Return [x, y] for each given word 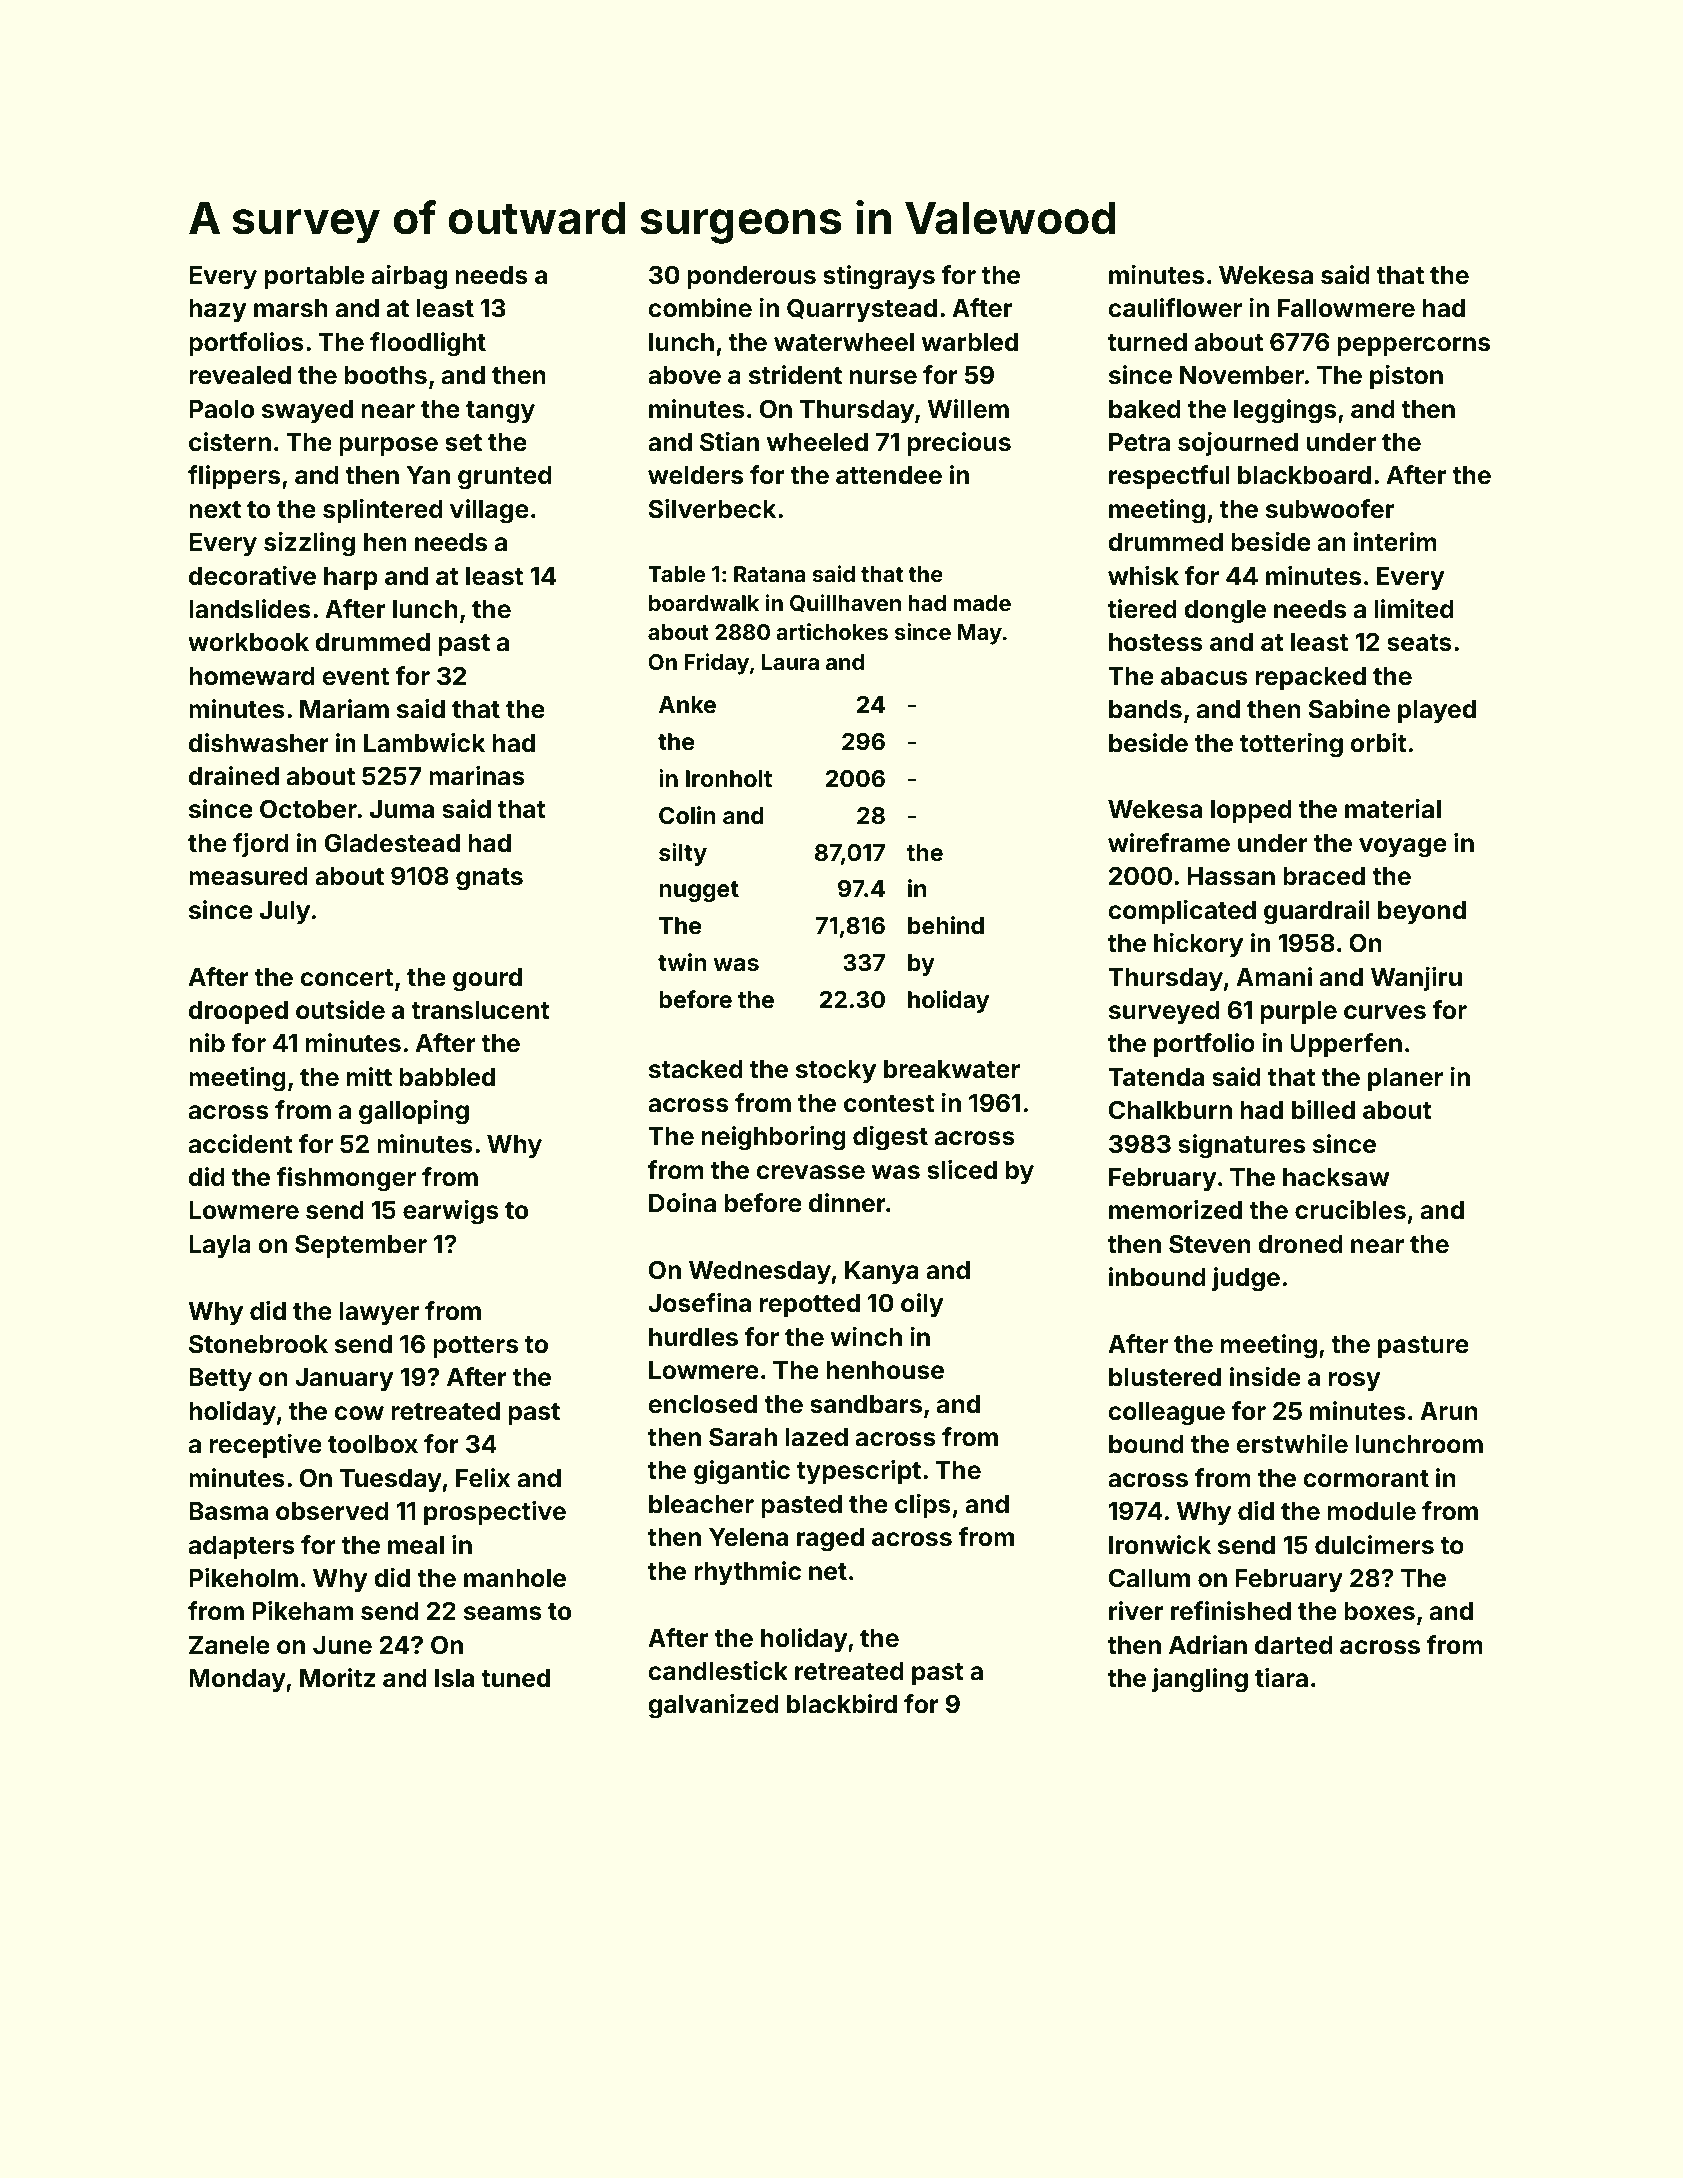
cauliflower [1175, 308]
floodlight [428, 344]
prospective [495, 1513]
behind [946, 925]
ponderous [752, 277]
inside [1265, 1377]
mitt [369, 1076]
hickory [1198, 945]
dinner [847, 1203]
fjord [261, 845]
